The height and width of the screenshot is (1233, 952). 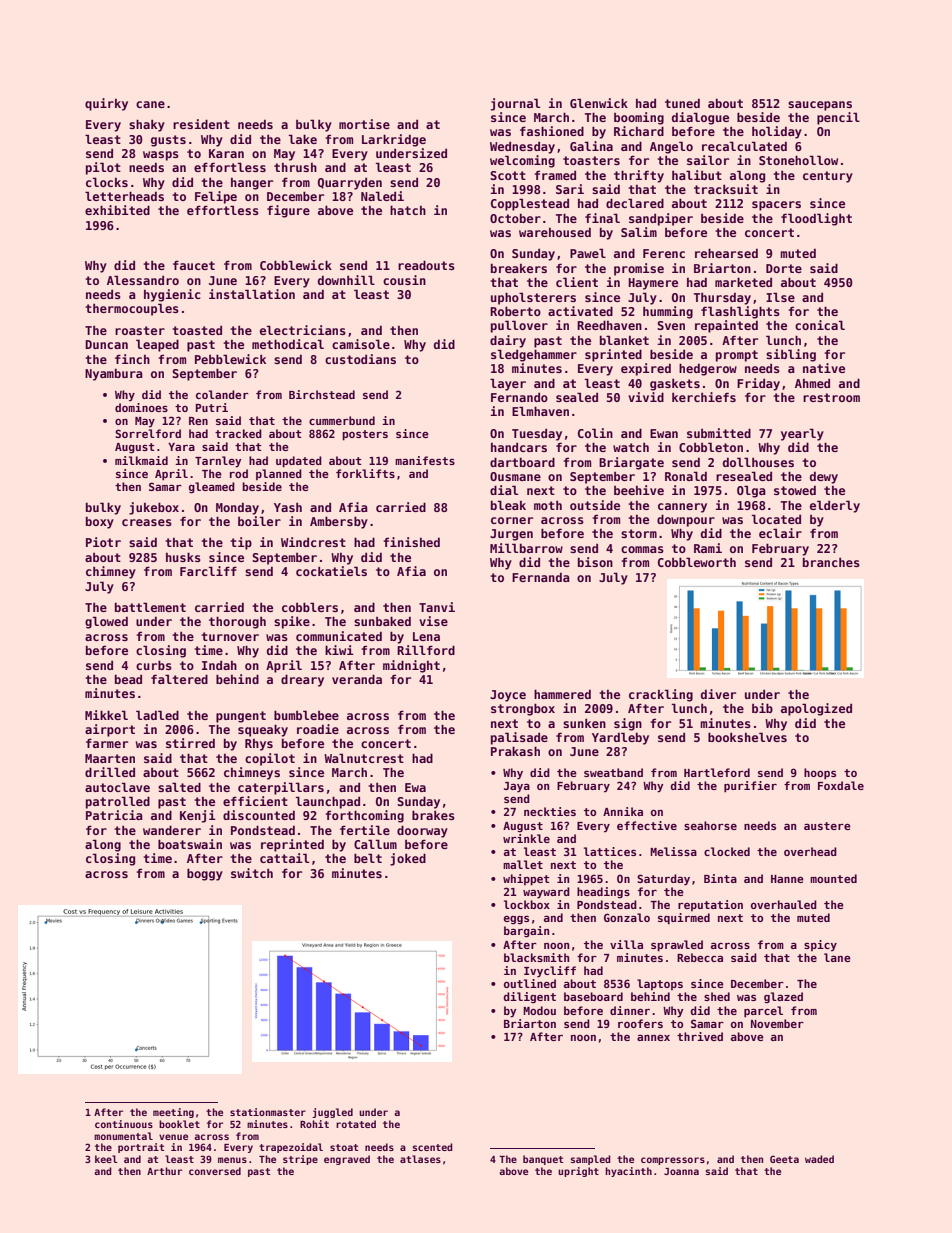 I want to click on Karan, so click(x=226, y=153).
